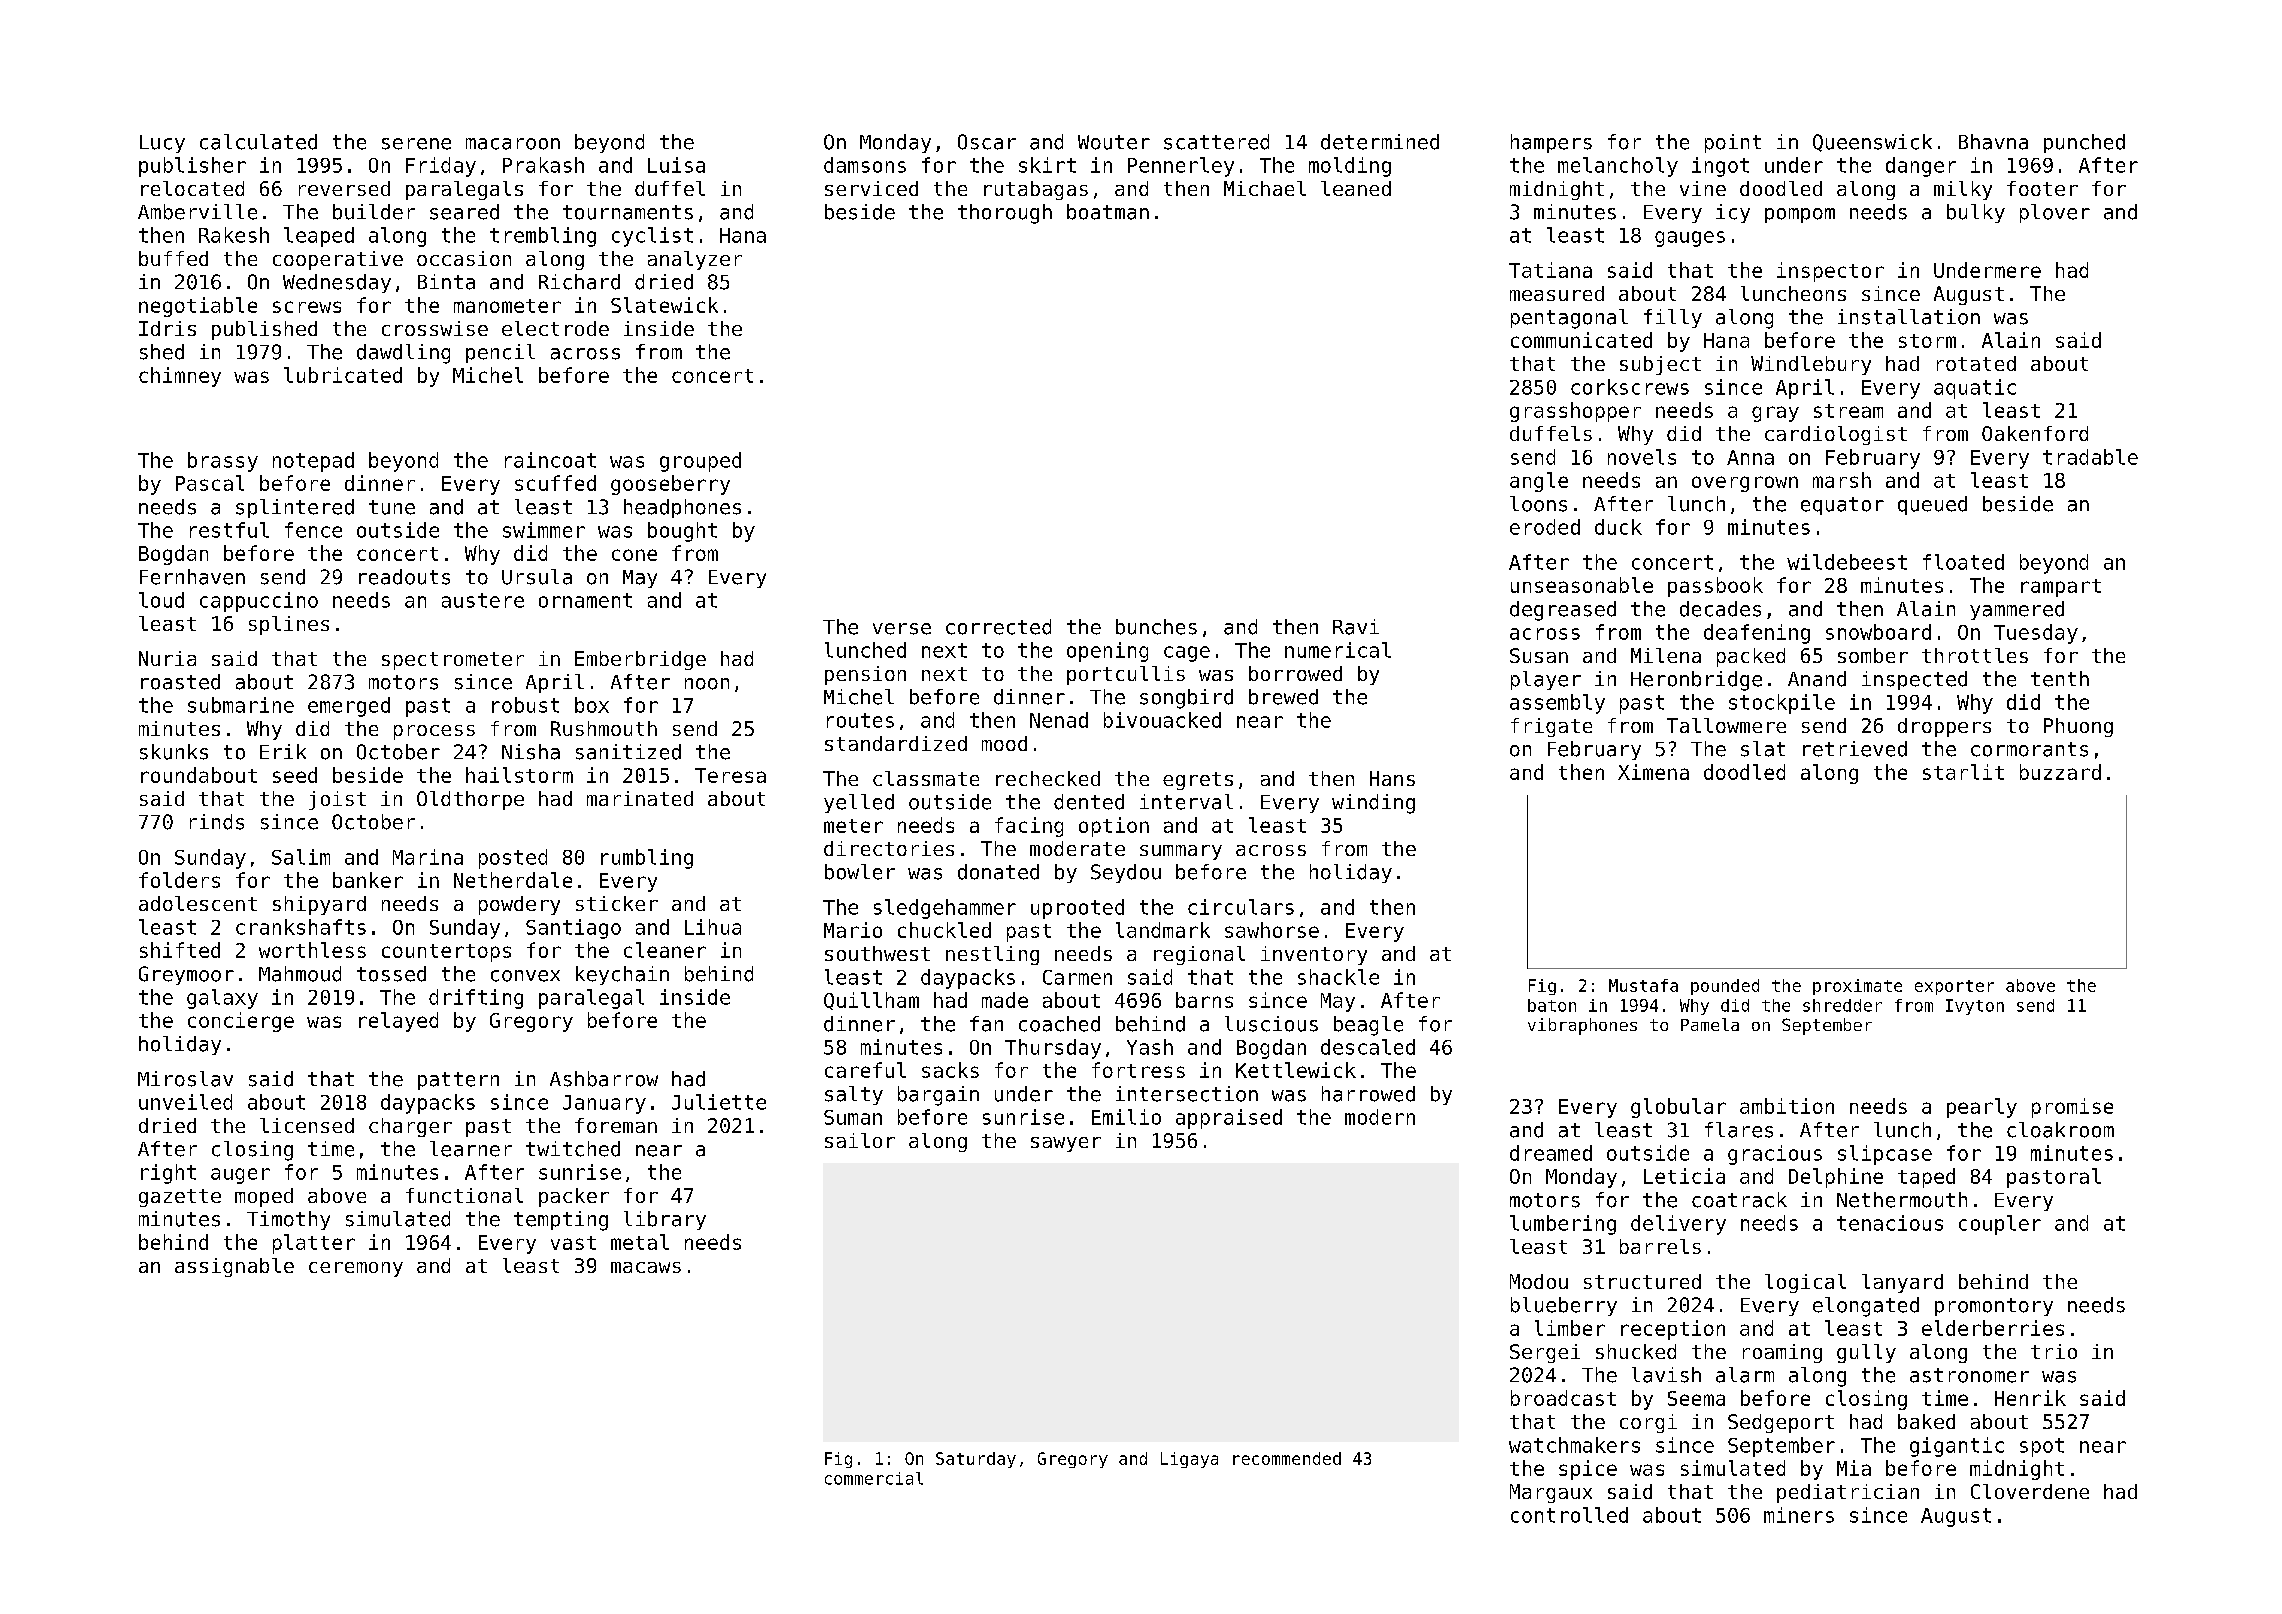 Image resolution: width=2282 pixels, height=1614 pixels. What do you see at coordinates (1618, 167) in the image?
I see `melancholy` at bounding box center [1618, 167].
